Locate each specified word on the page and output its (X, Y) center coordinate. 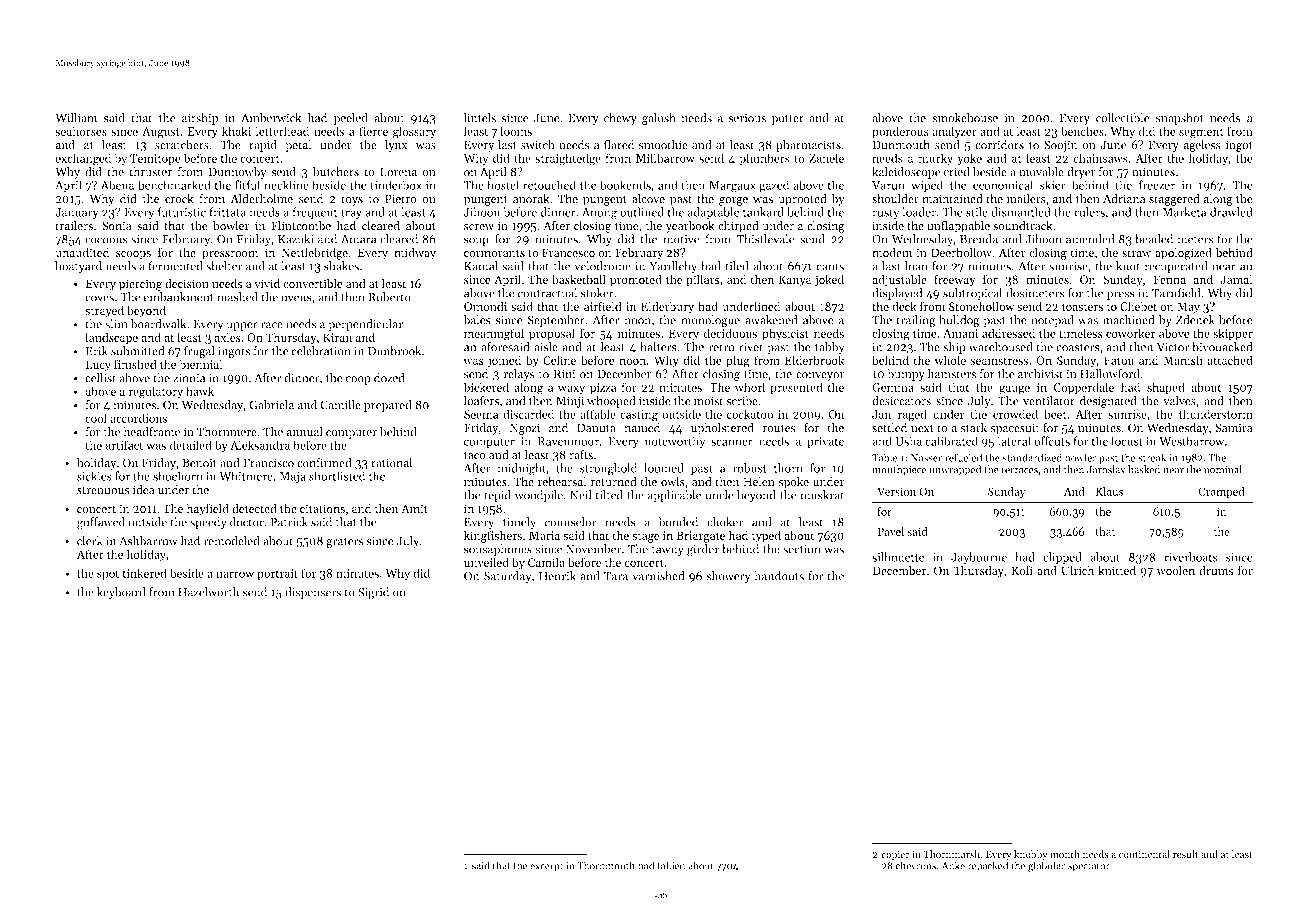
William (76, 118)
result (1185, 854)
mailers (1026, 199)
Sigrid (374, 593)
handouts (779, 576)
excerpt (546, 867)
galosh (659, 119)
